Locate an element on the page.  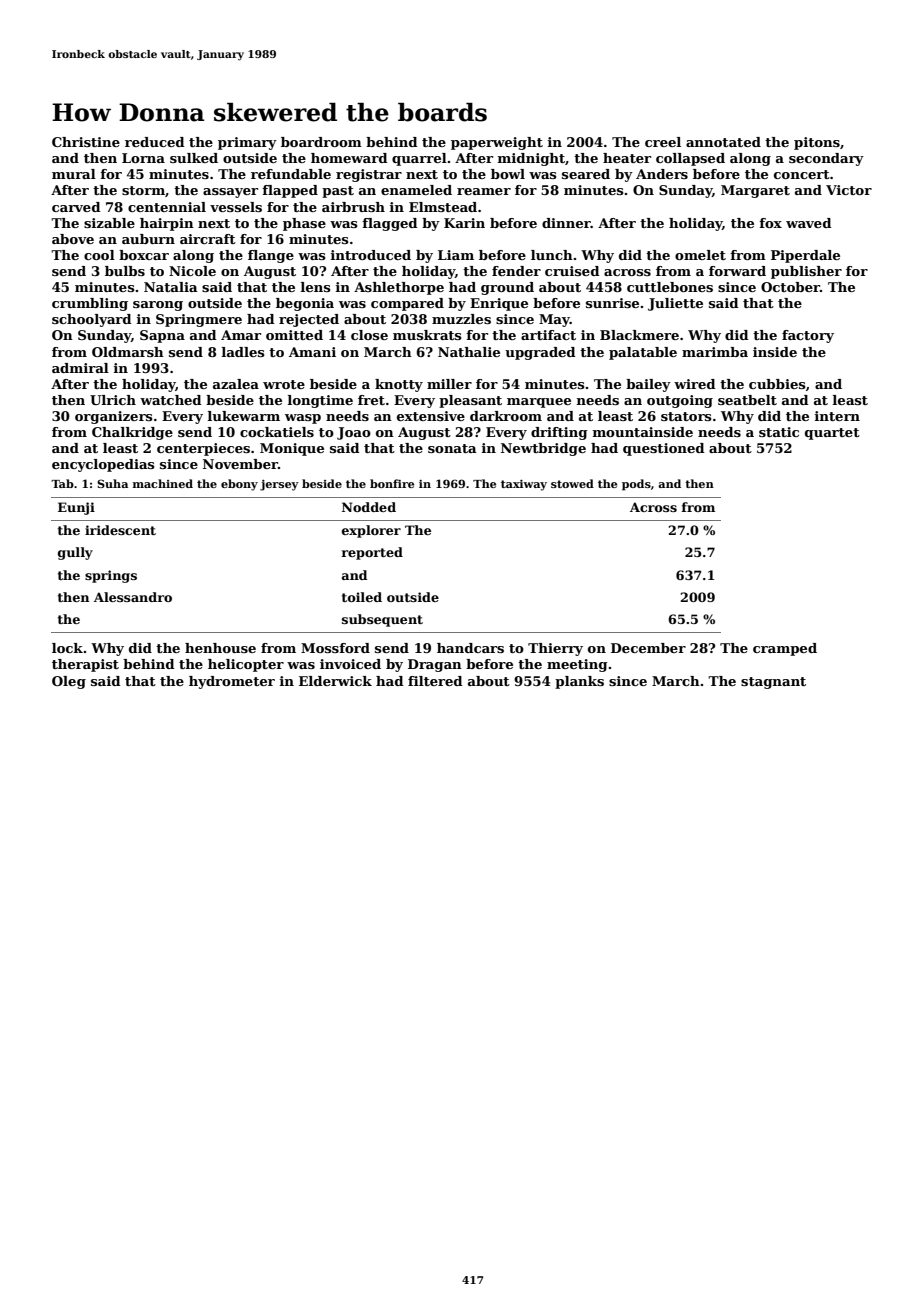
reamer is located at coordinates (484, 191).
